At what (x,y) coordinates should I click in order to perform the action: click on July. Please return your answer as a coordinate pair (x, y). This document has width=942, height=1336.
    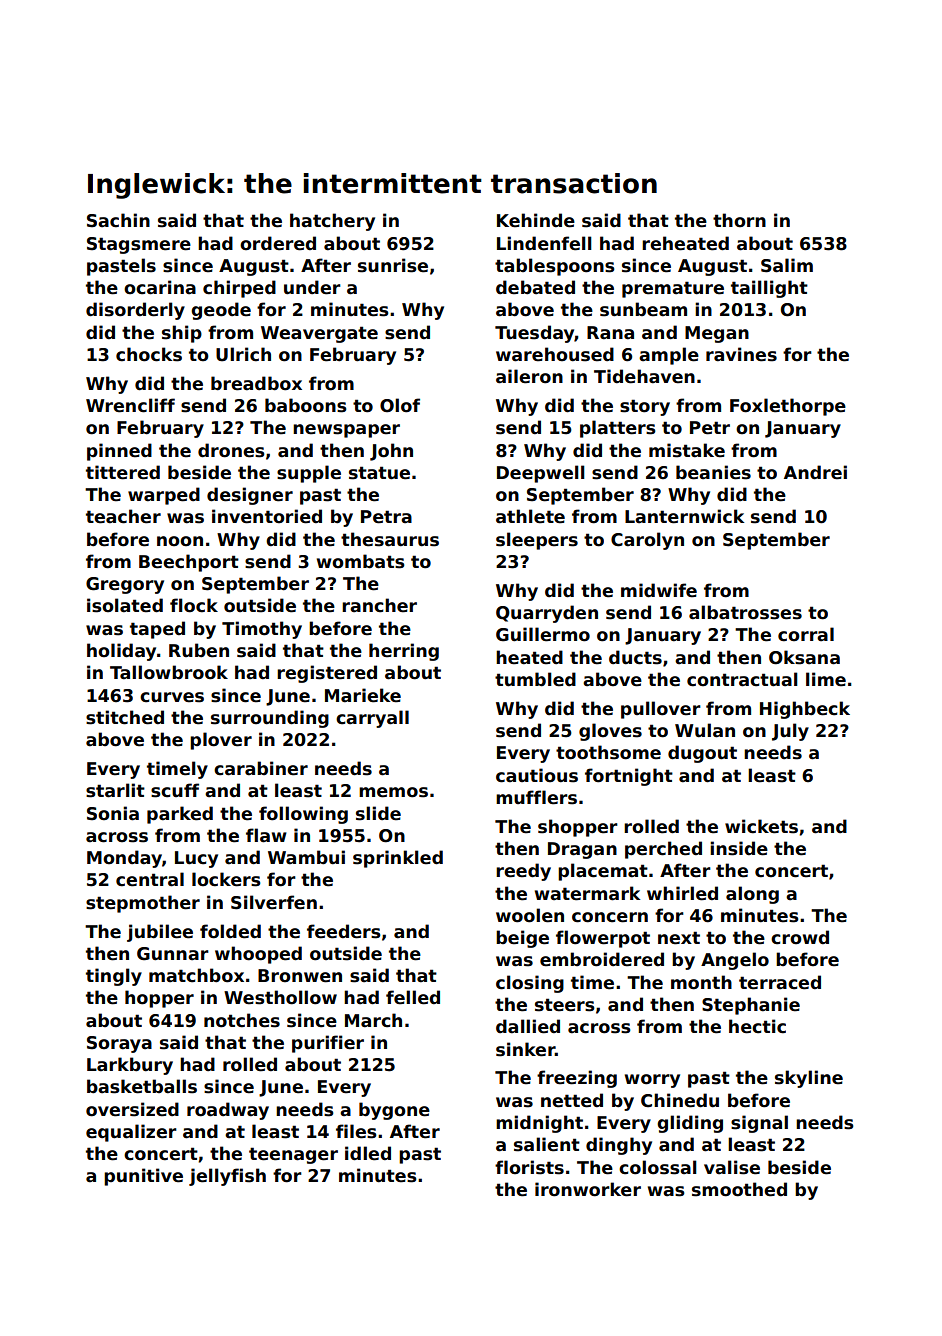
    Looking at the image, I should click on (790, 732).
